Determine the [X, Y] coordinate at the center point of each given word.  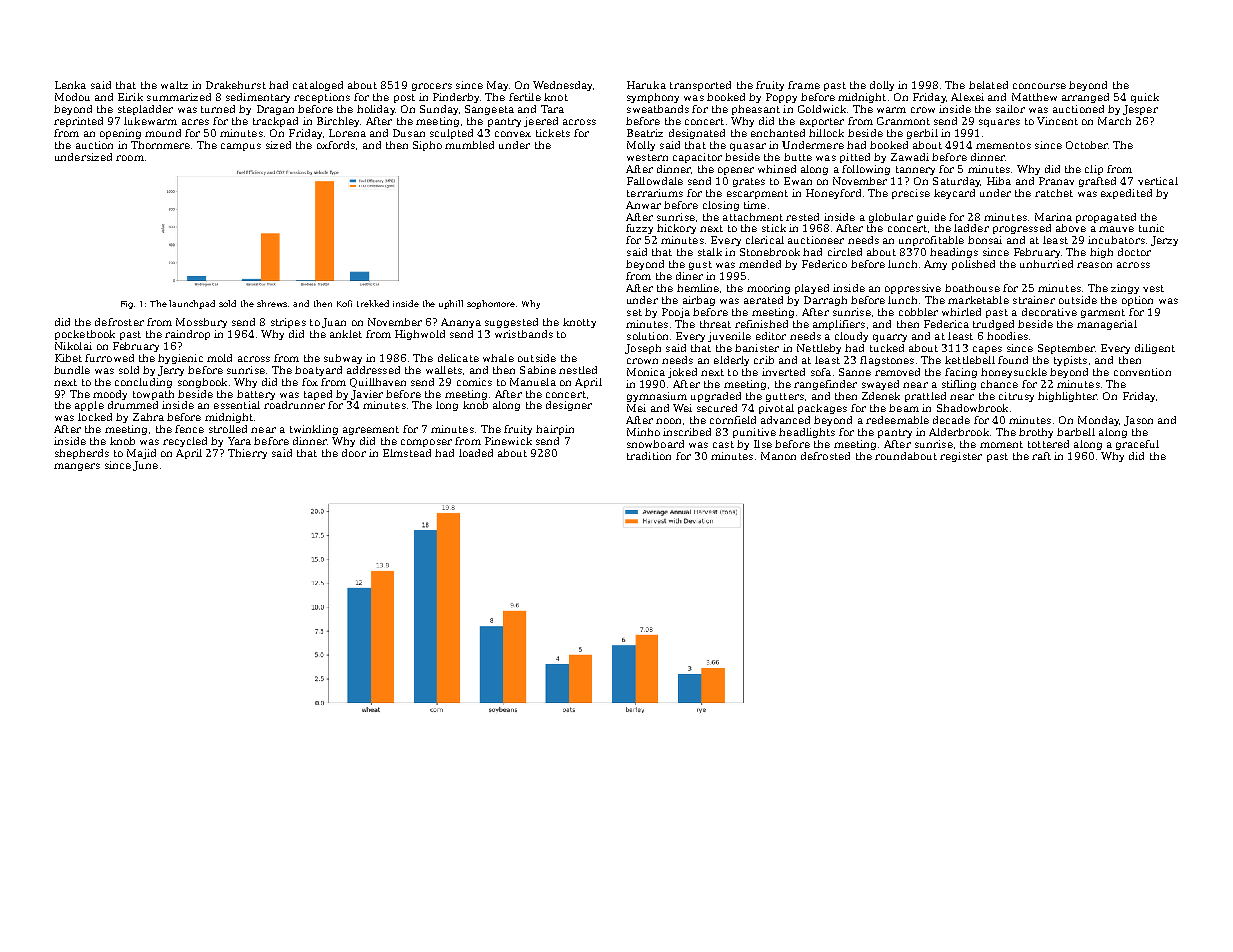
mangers [77, 467]
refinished [761, 324]
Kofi [344, 303]
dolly [882, 86]
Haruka [646, 85]
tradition [649, 456]
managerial [1107, 325]
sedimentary [258, 98]
